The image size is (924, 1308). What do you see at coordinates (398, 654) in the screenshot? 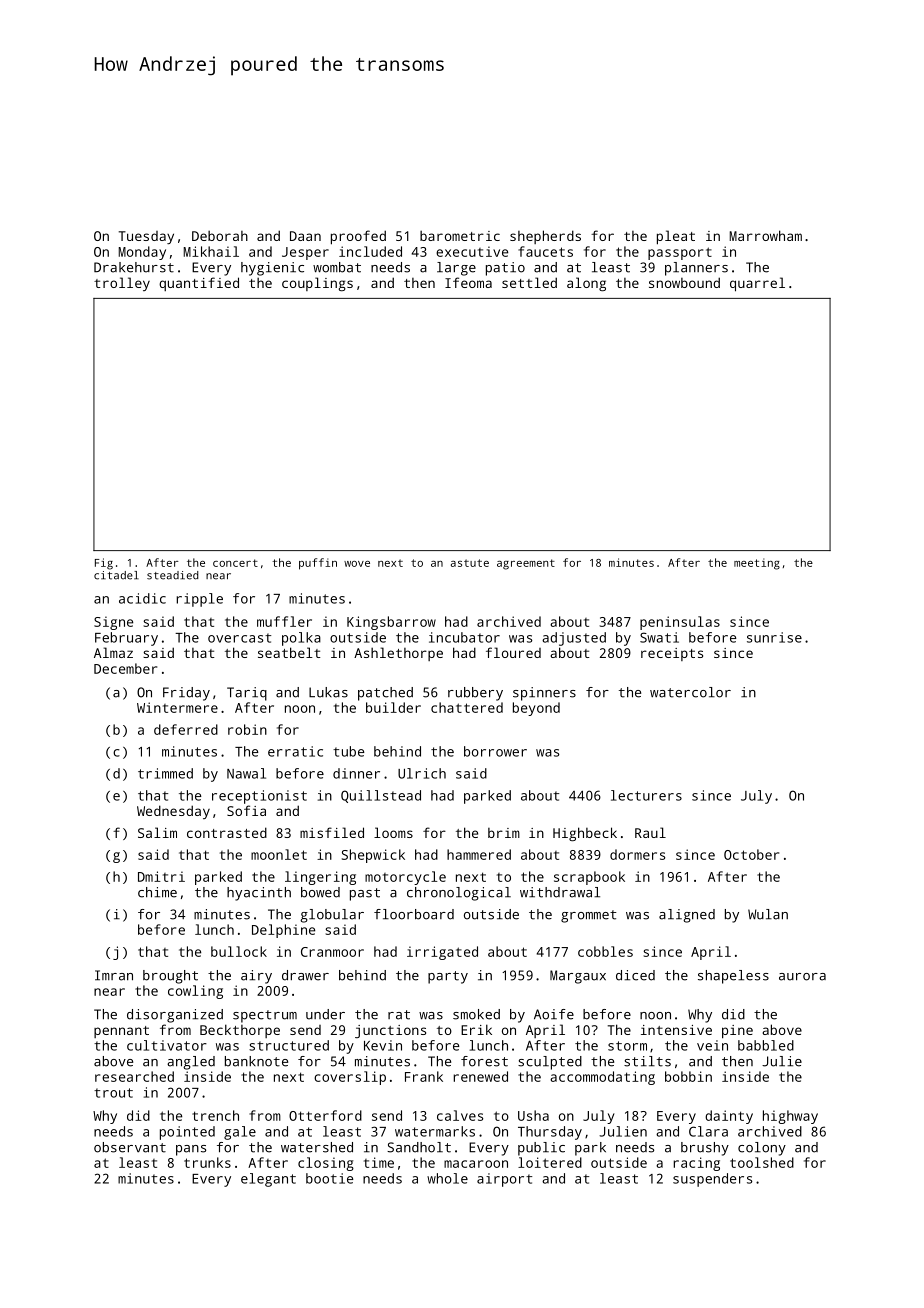
I see `Ashlethorpe` at bounding box center [398, 654].
